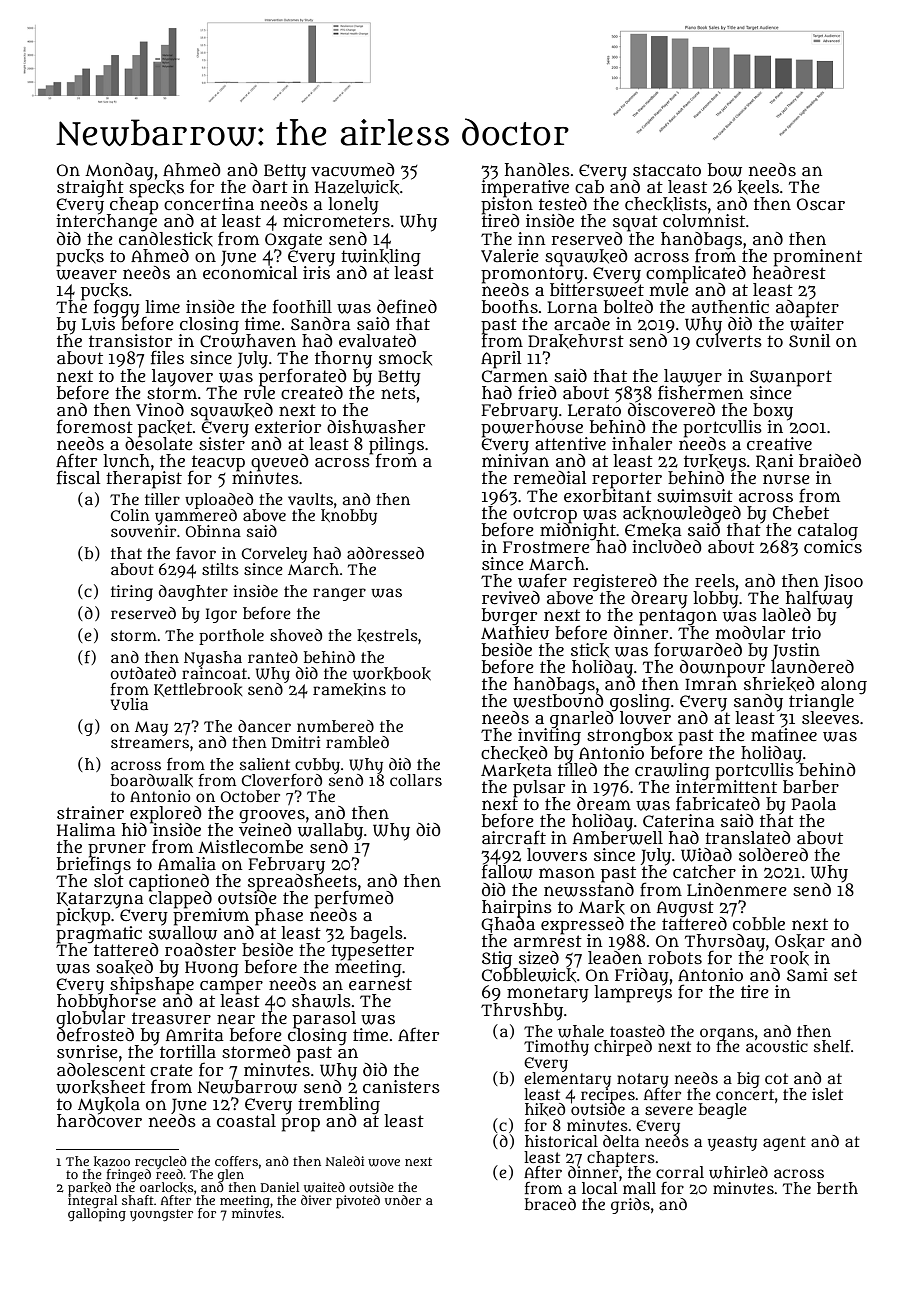 The height and width of the document is (1314, 924). What do you see at coordinates (844, 685) in the document?
I see `along` at bounding box center [844, 685].
